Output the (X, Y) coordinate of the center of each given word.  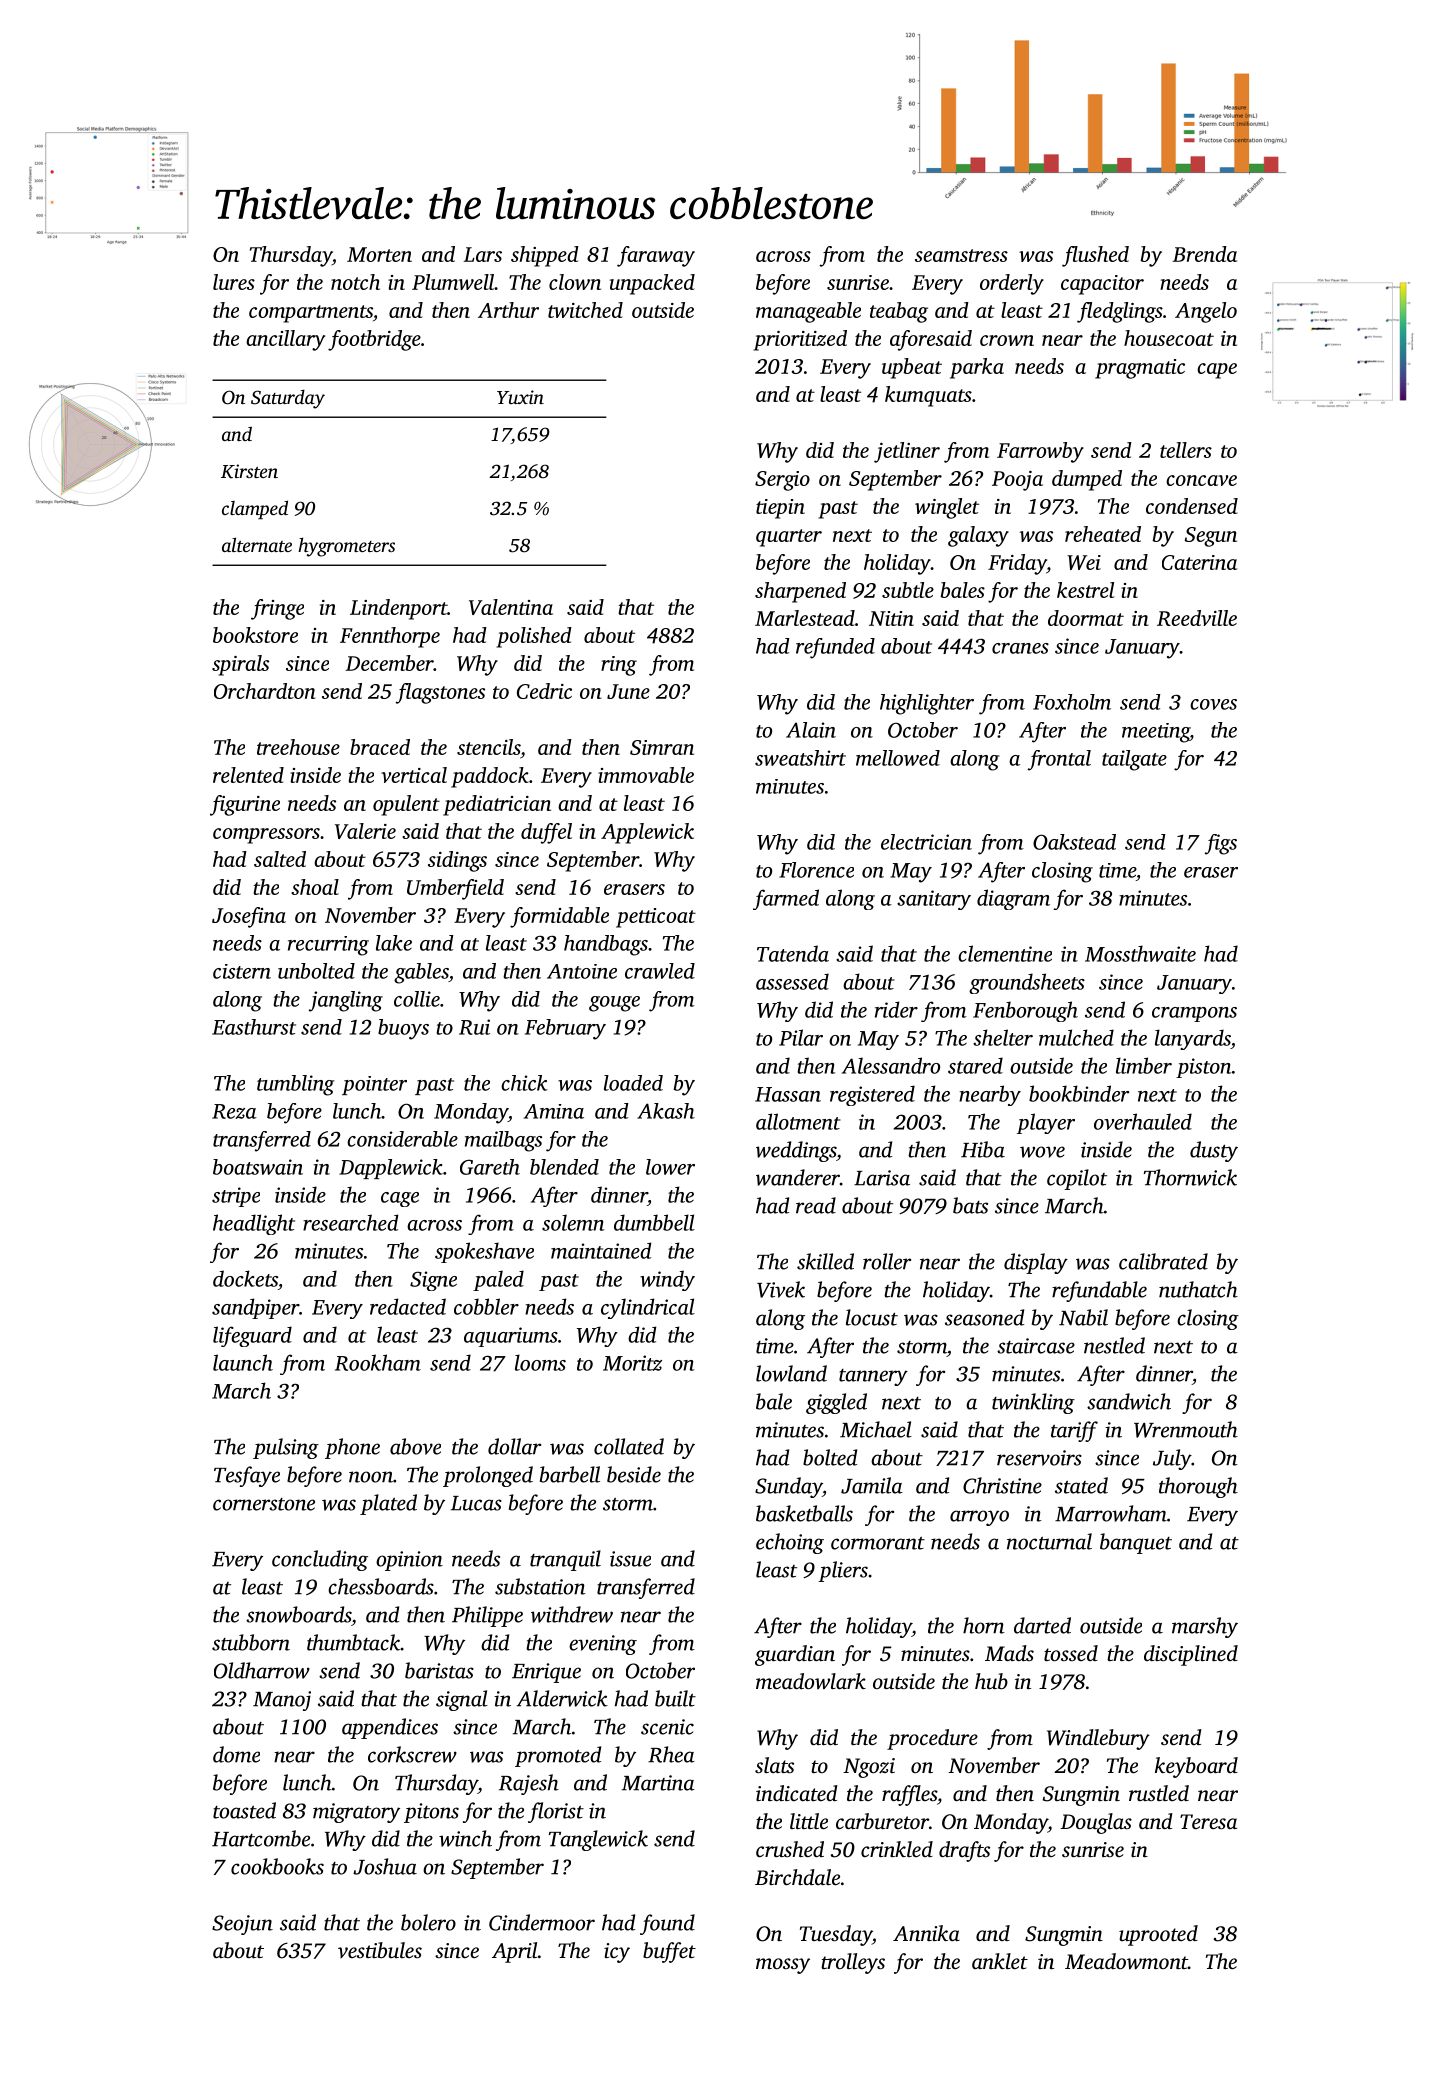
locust (872, 1317)
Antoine (582, 971)
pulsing (286, 1448)
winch (465, 1838)
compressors (266, 836)
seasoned (984, 1317)
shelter (1003, 1037)
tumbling (296, 1085)
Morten (379, 254)
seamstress (961, 255)
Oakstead (1074, 842)
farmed (786, 899)
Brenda (1205, 254)
